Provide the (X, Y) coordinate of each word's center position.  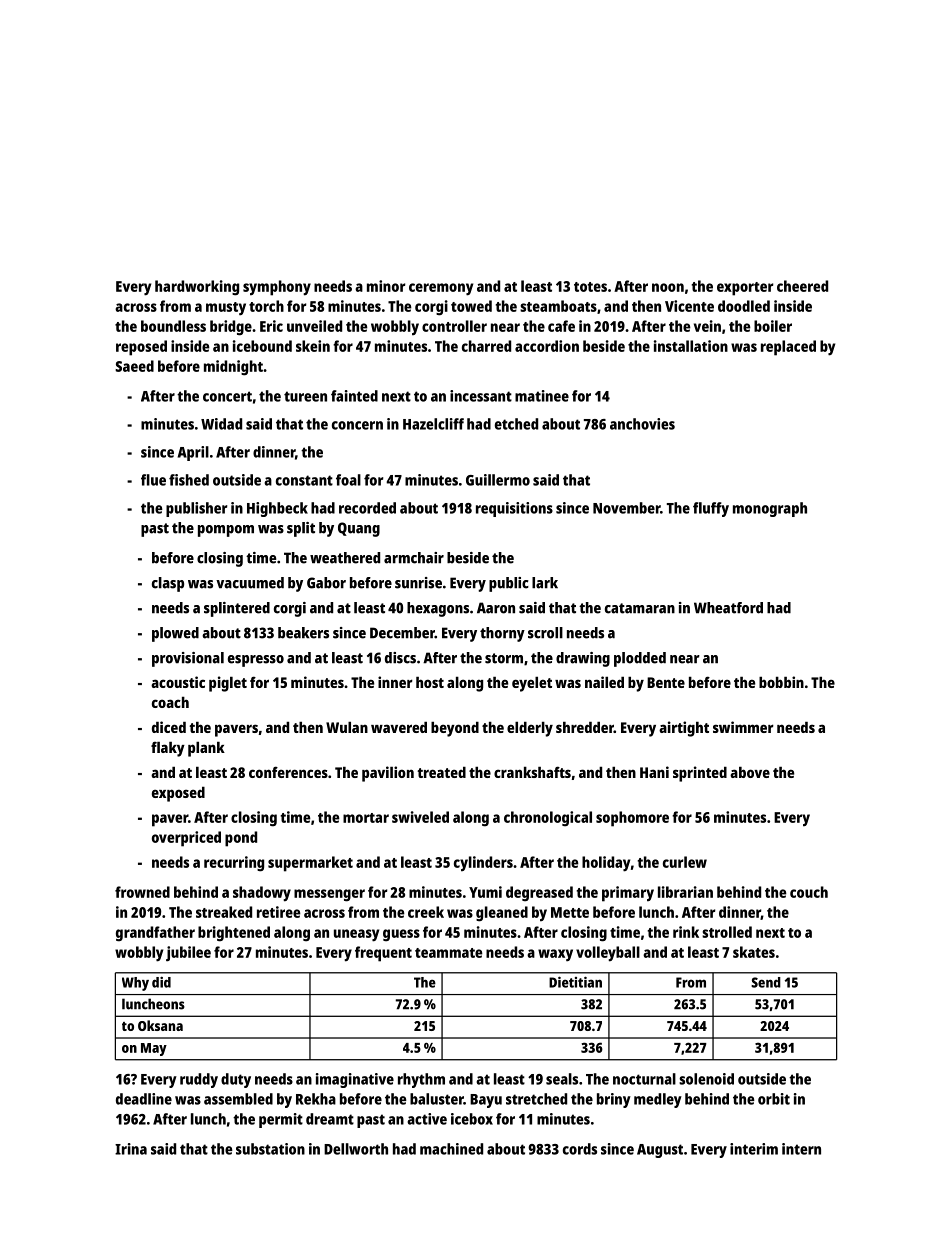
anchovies (642, 424)
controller (454, 326)
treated (441, 772)
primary (628, 894)
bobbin (781, 682)
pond (241, 839)
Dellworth (356, 1149)
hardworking (197, 288)
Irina (131, 1149)
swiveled (420, 817)
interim (754, 1149)
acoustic (178, 682)
